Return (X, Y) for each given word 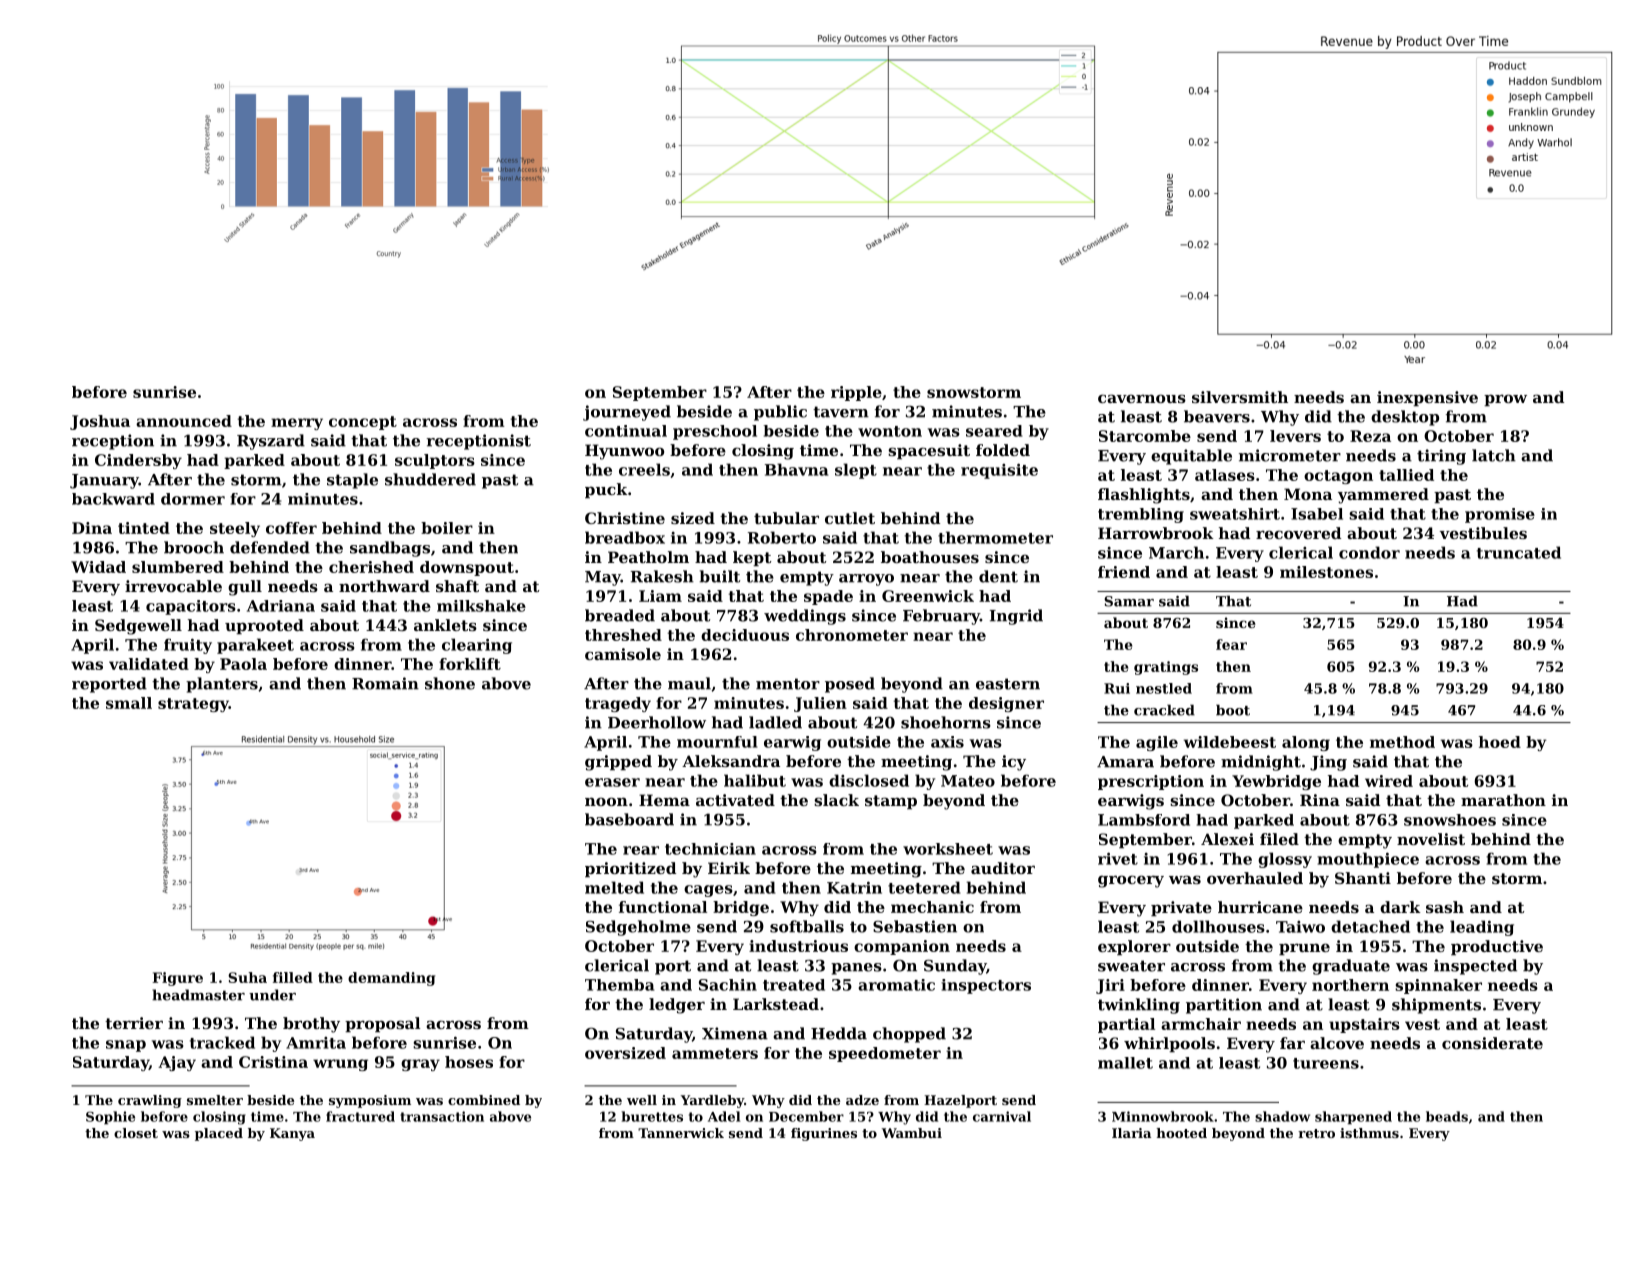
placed (219, 1134)
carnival (1002, 1116)
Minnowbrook (1163, 1116)
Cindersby (138, 461)
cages (708, 891)
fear (1231, 644)
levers (1295, 436)
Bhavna (796, 469)
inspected (1475, 967)
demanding (391, 979)
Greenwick (928, 596)
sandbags (390, 549)
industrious (798, 946)
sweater (1131, 966)
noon (606, 801)
